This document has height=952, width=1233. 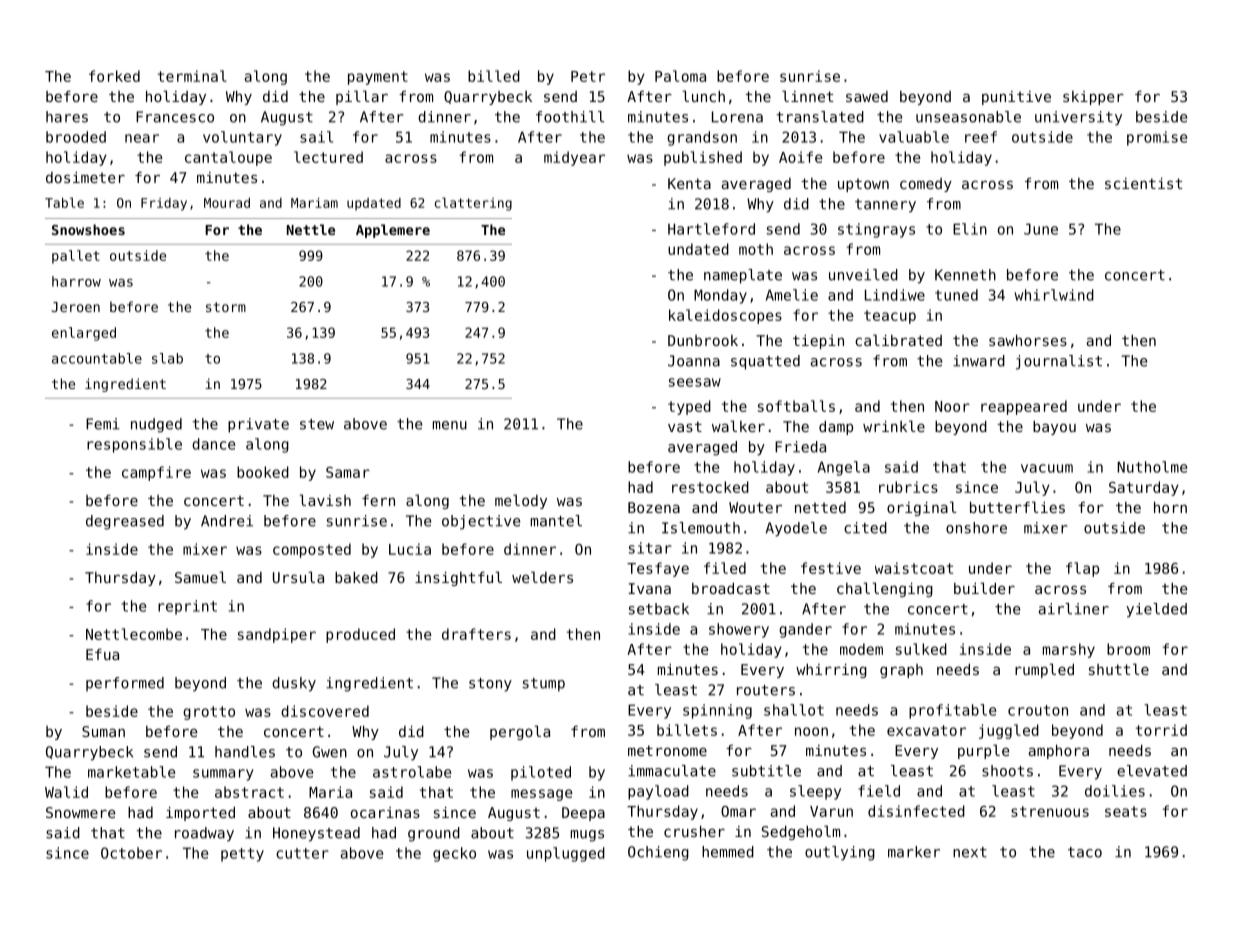 I want to click on October, so click(x=131, y=853).
